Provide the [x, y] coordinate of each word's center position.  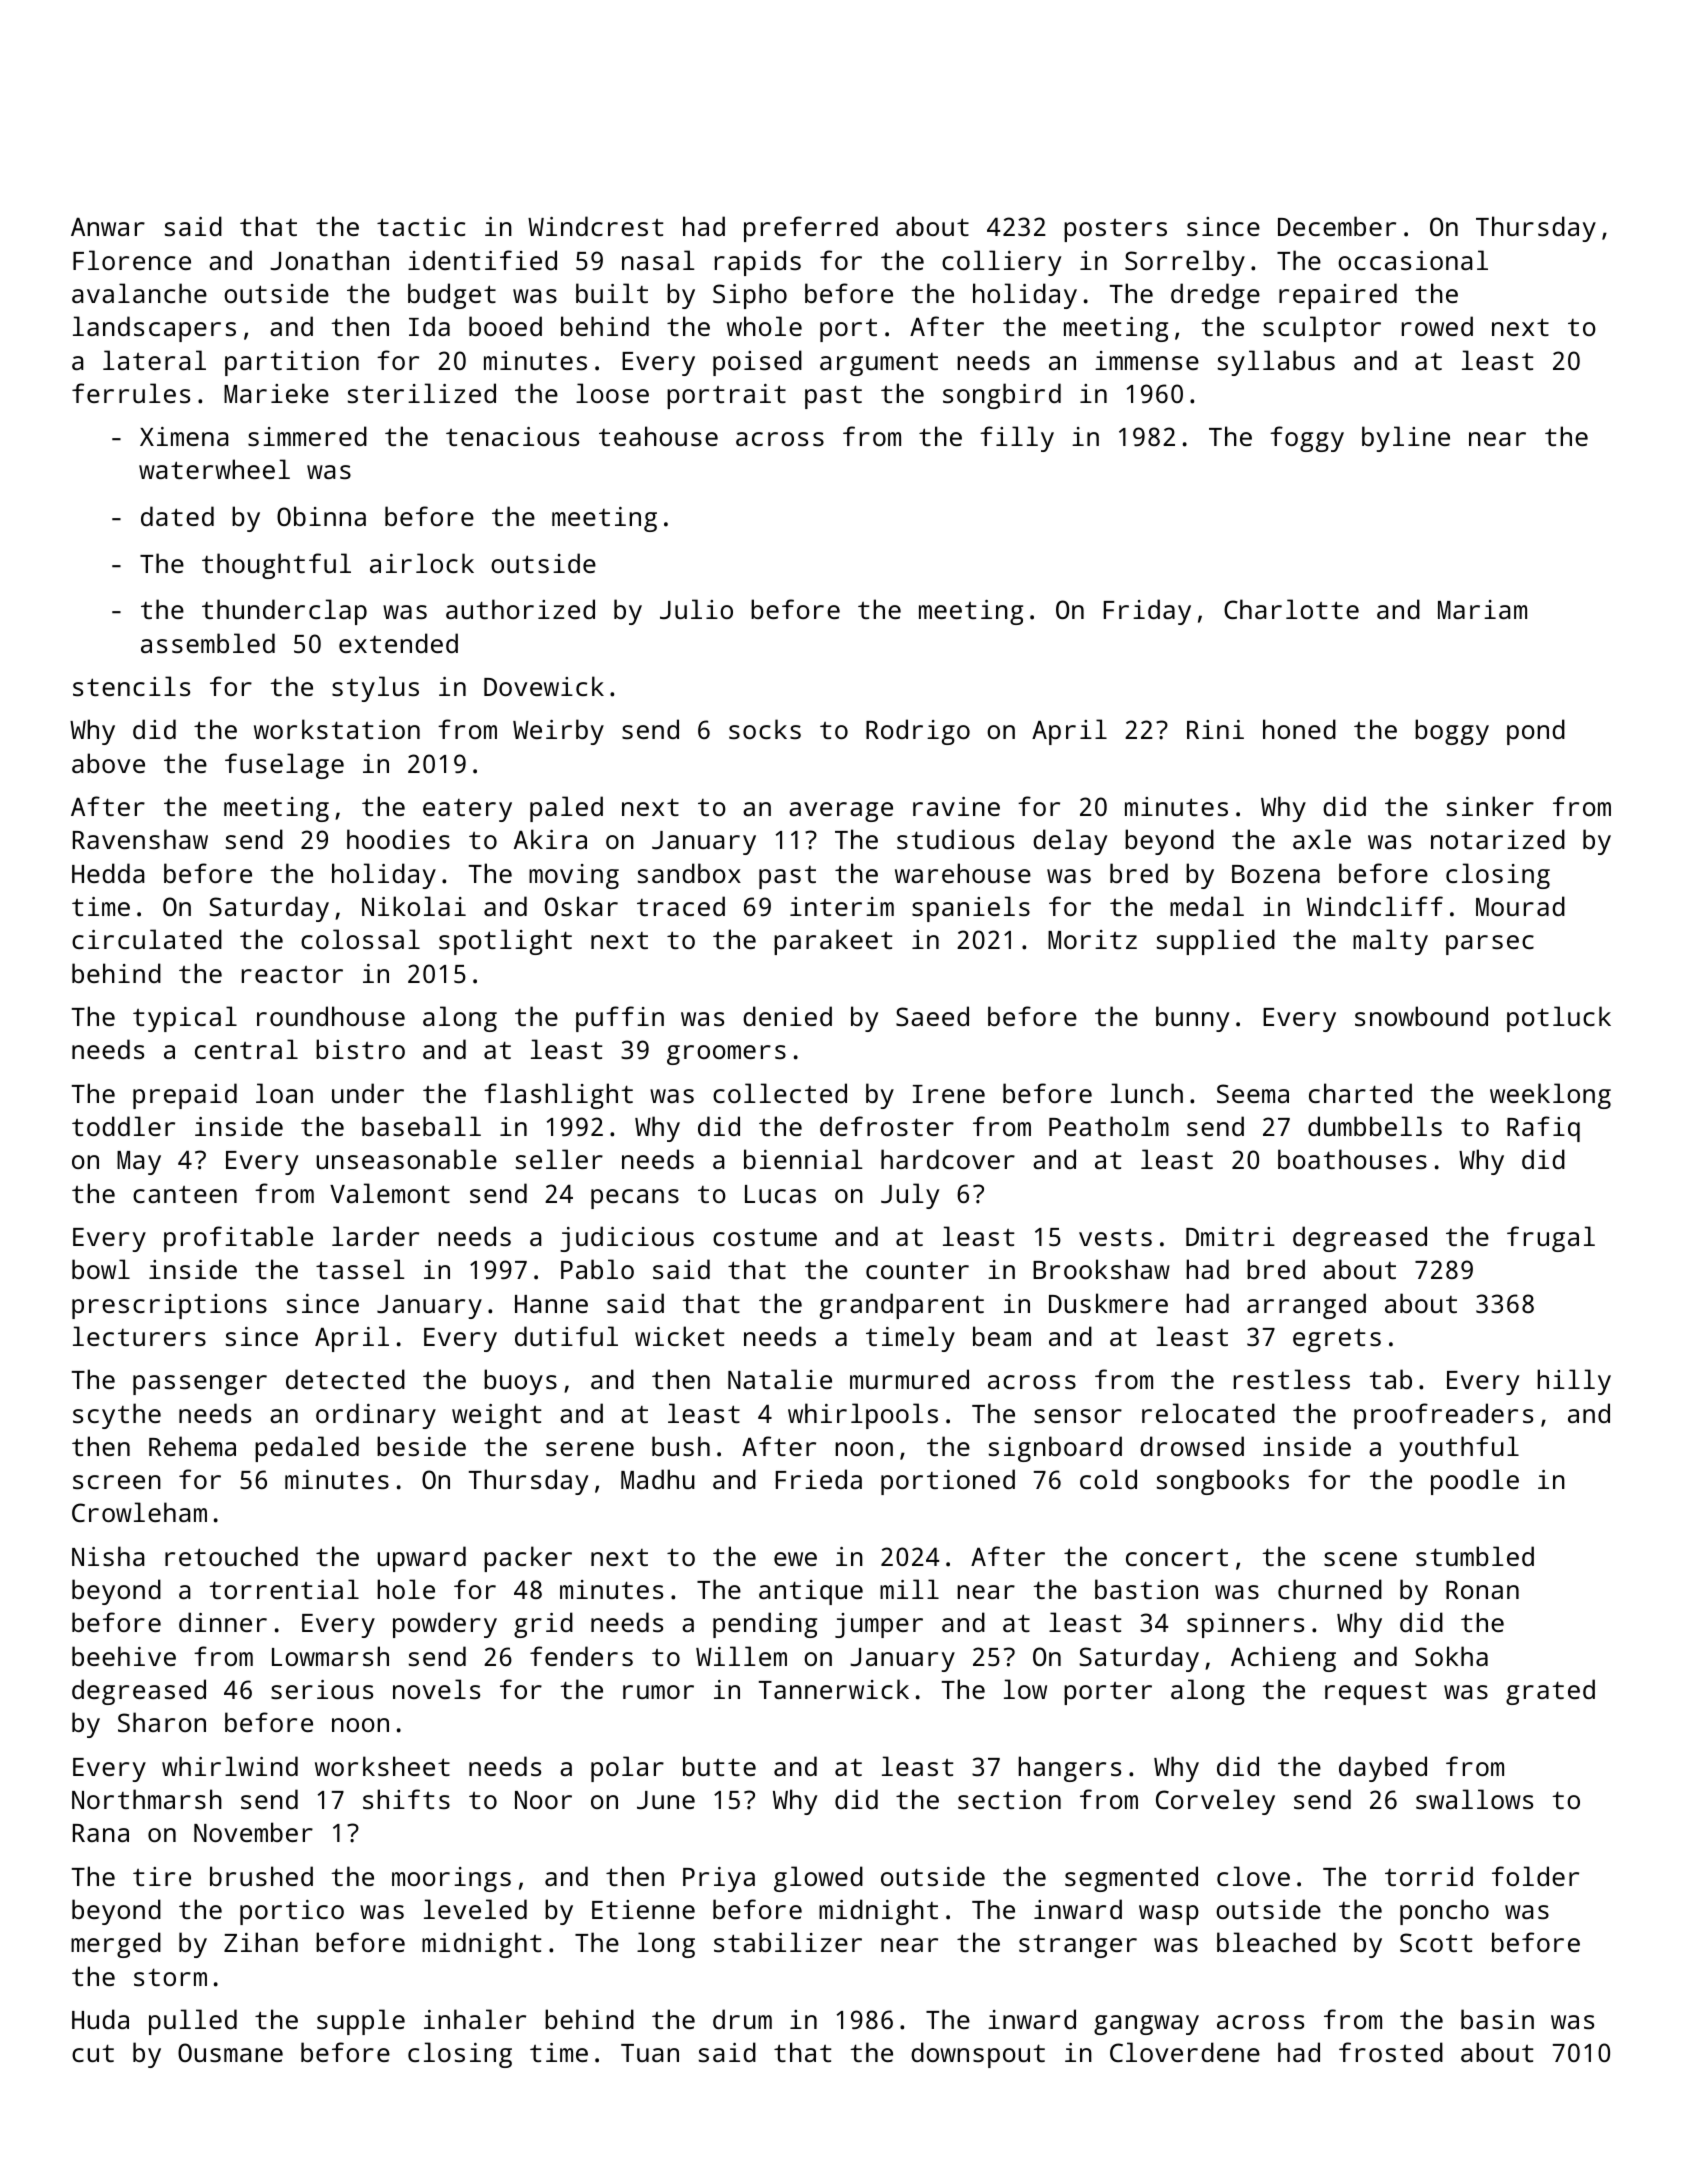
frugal [1551, 1239]
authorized [520, 609]
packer [528, 1559]
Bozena [1276, 874]
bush [681, 1446]
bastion [1146, 1589]
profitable [238, 1239]
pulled [193, 2022]
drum [742, 2019]
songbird [1002, 396]
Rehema [192, 1446]
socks [765, 729]
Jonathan [329, 260]
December [1337, 226]
